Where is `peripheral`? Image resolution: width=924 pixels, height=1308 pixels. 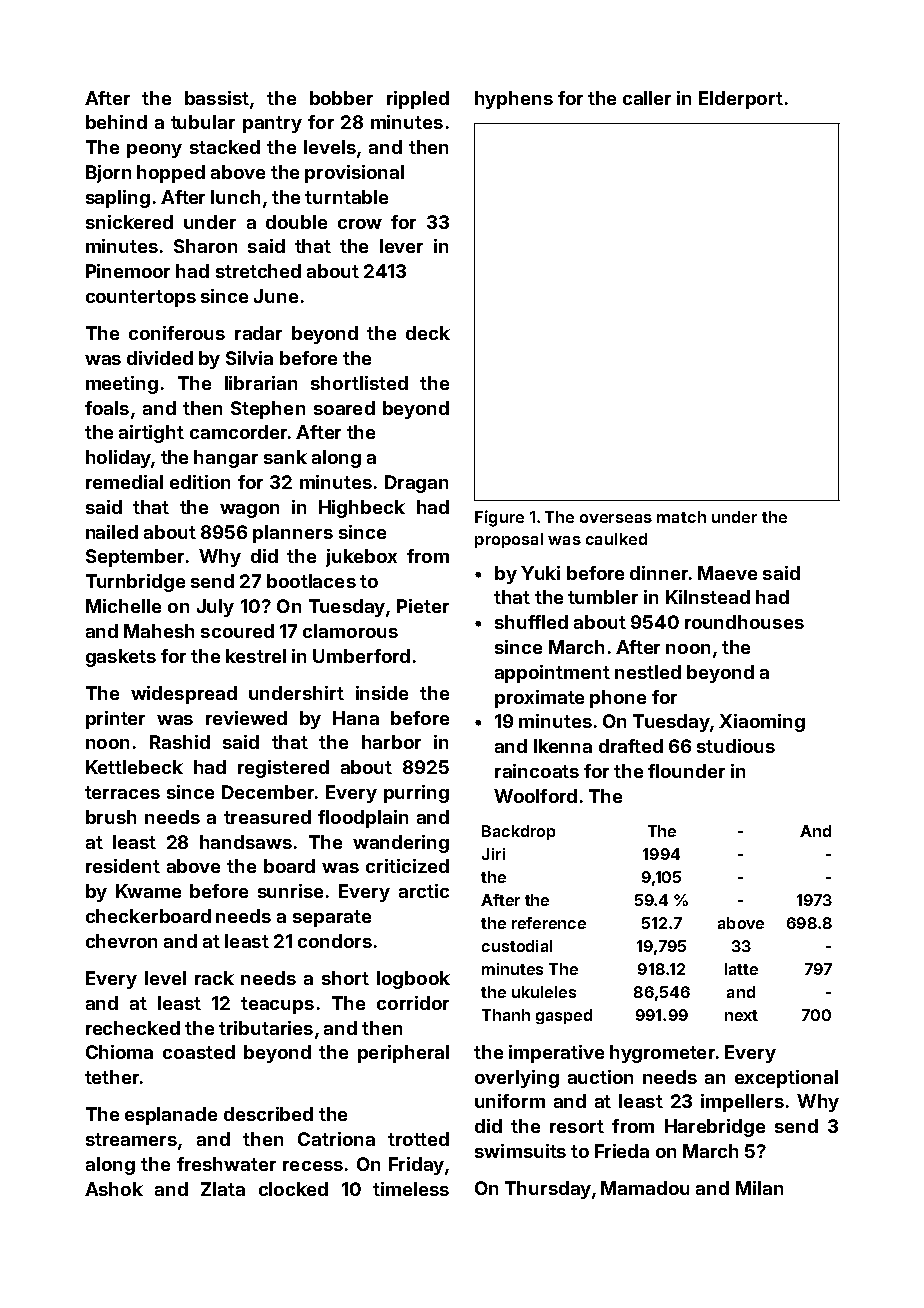
peripheral is located at coordinates (403, 1054).
